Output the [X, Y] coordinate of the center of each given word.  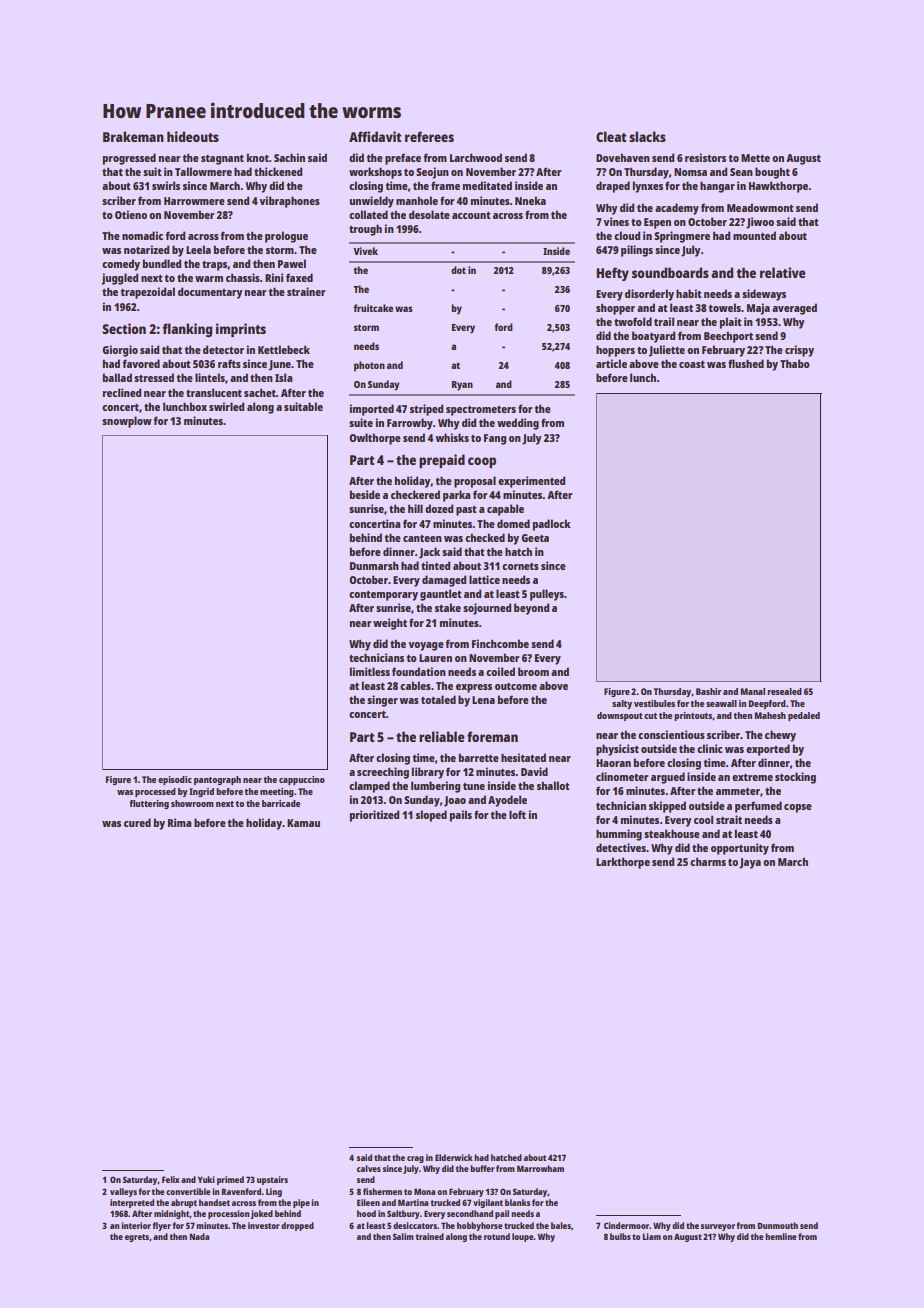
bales [561, 1225]
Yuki [206, 1179]
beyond [531, 609]
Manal [753, 691]
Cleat [611, 136]
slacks [647, 136]
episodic [175, 780]
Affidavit [375, 136]
